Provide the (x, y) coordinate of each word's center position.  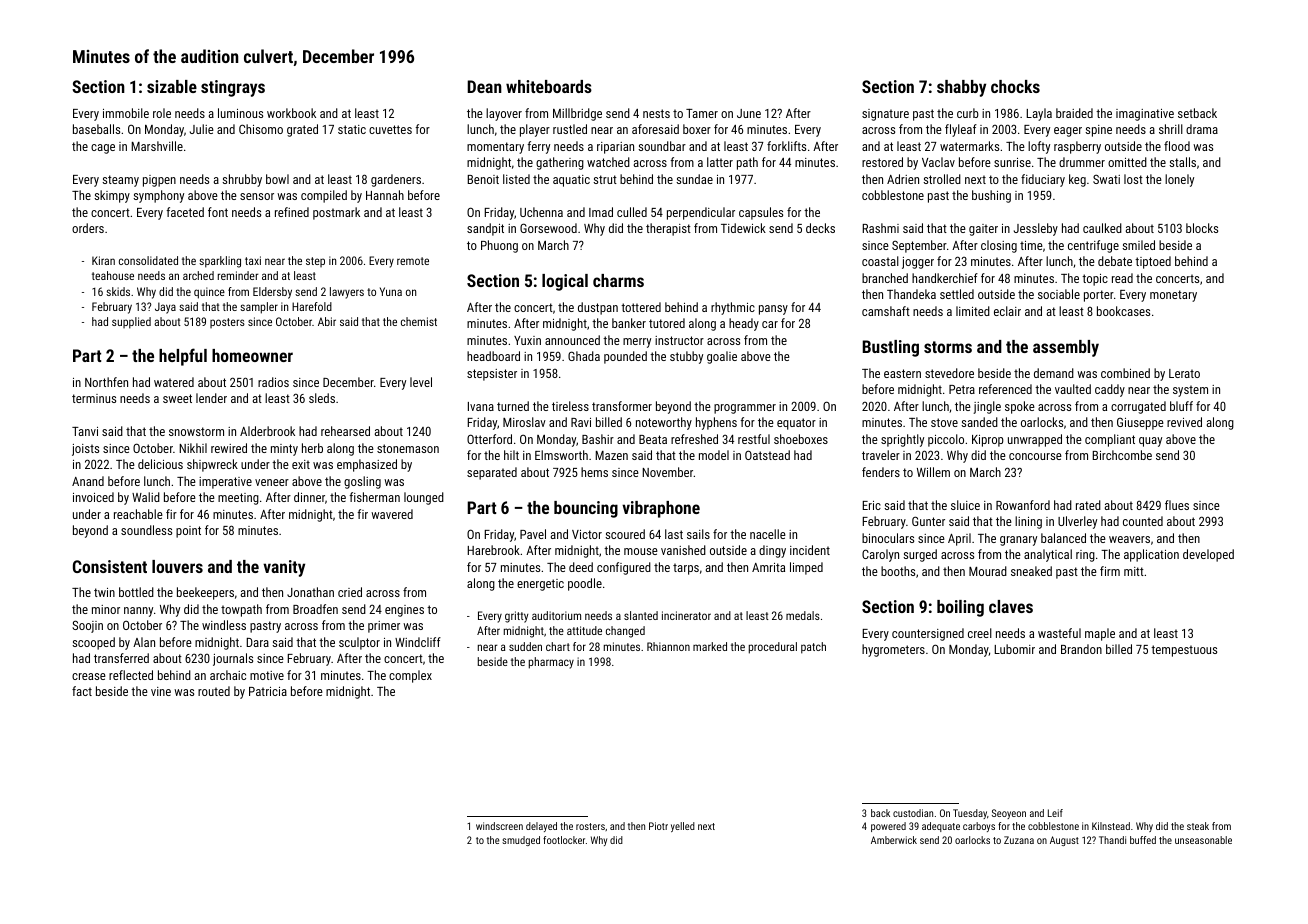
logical (565, 282)
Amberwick (894, 840)
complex (410, 676)
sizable (172, 86)
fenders (881, 472)
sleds (322, 398)
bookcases (1123, 311)
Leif (1055, 813)
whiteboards (549, 86)
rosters (590, 826)
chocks (1015, 86)
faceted (185, 212)
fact (82, 691)
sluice (965, 505)
